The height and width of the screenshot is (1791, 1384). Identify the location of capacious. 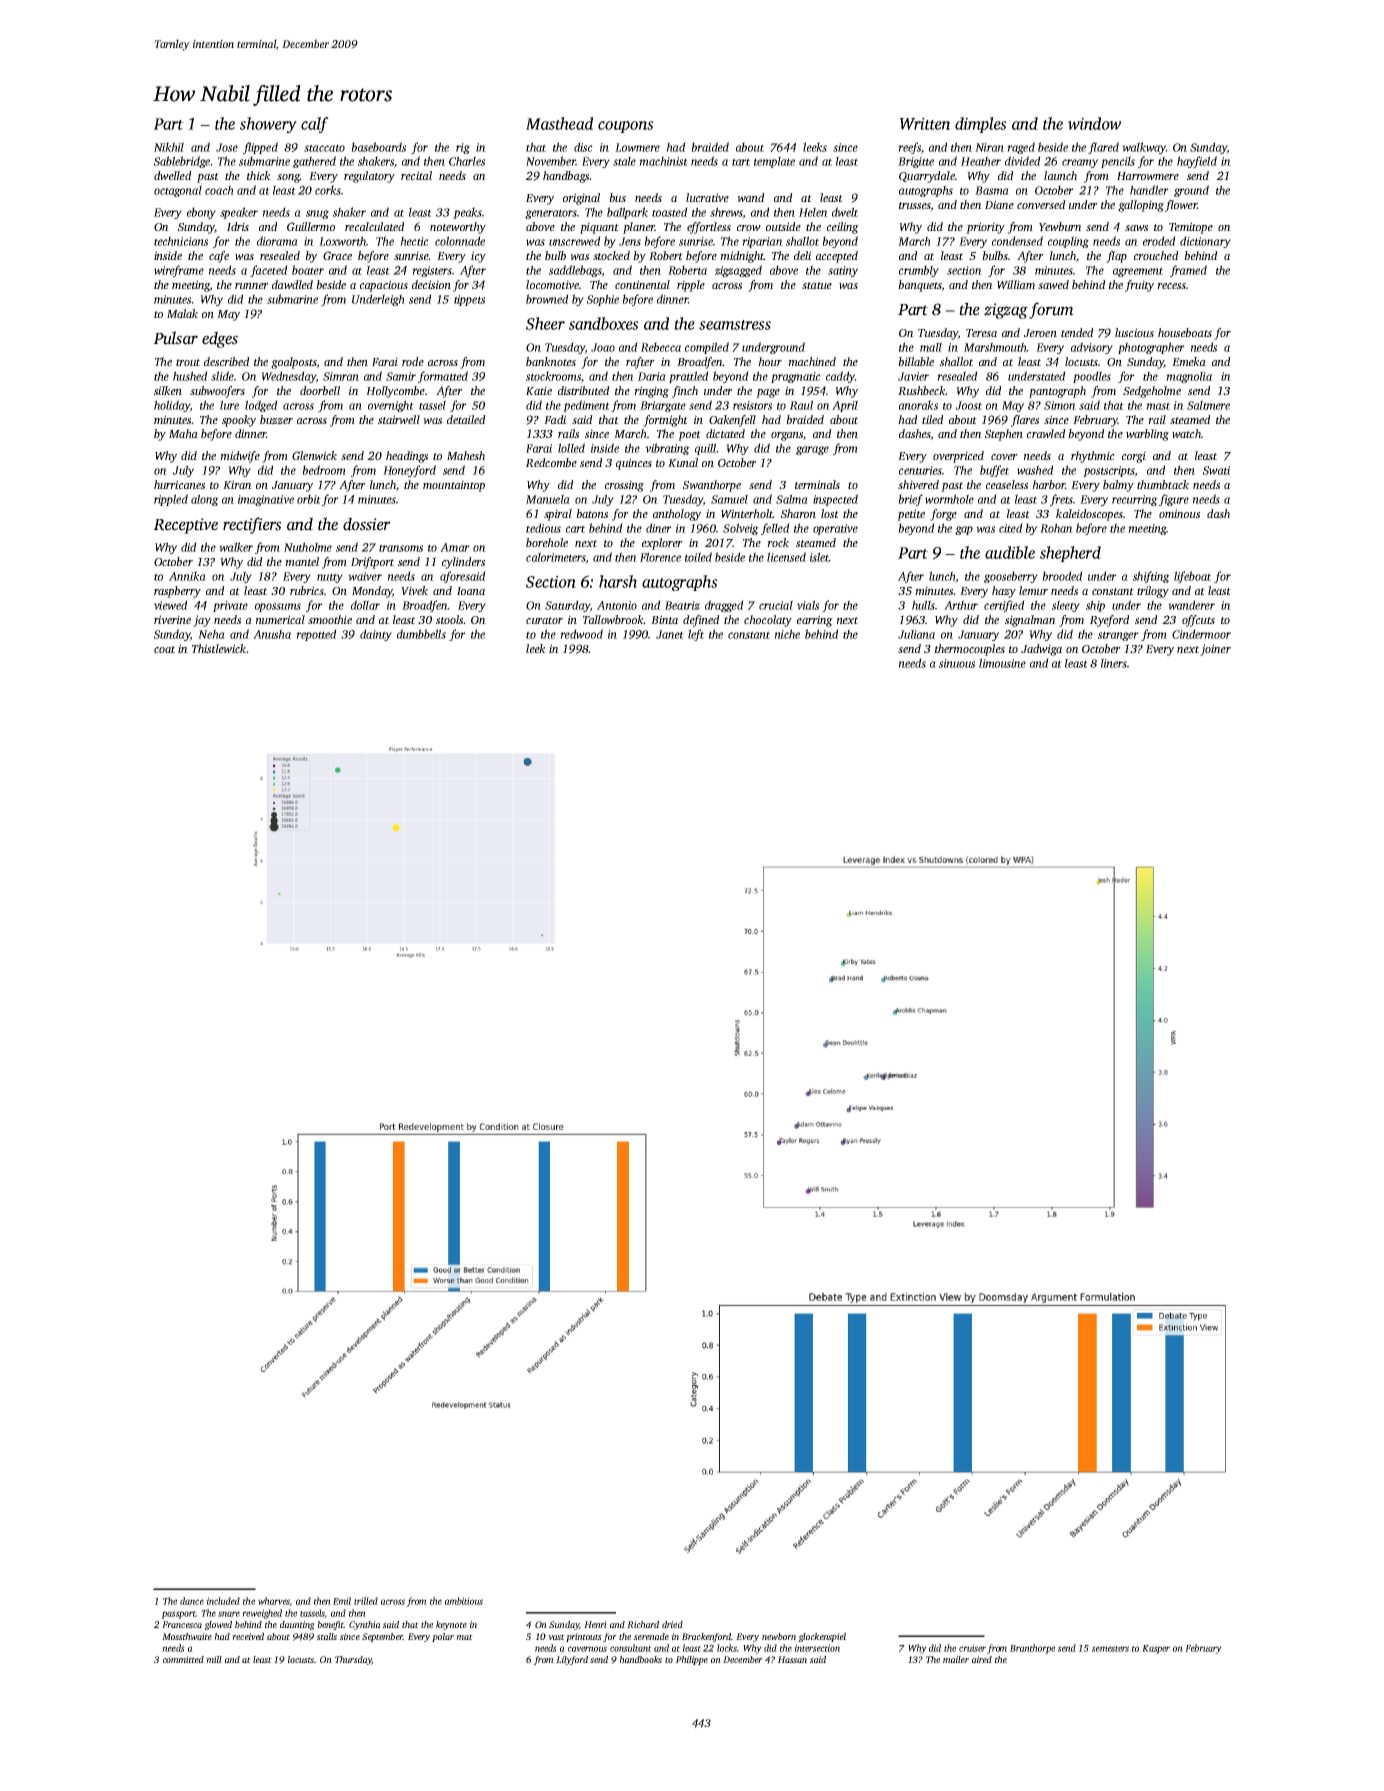
(384, 286).
